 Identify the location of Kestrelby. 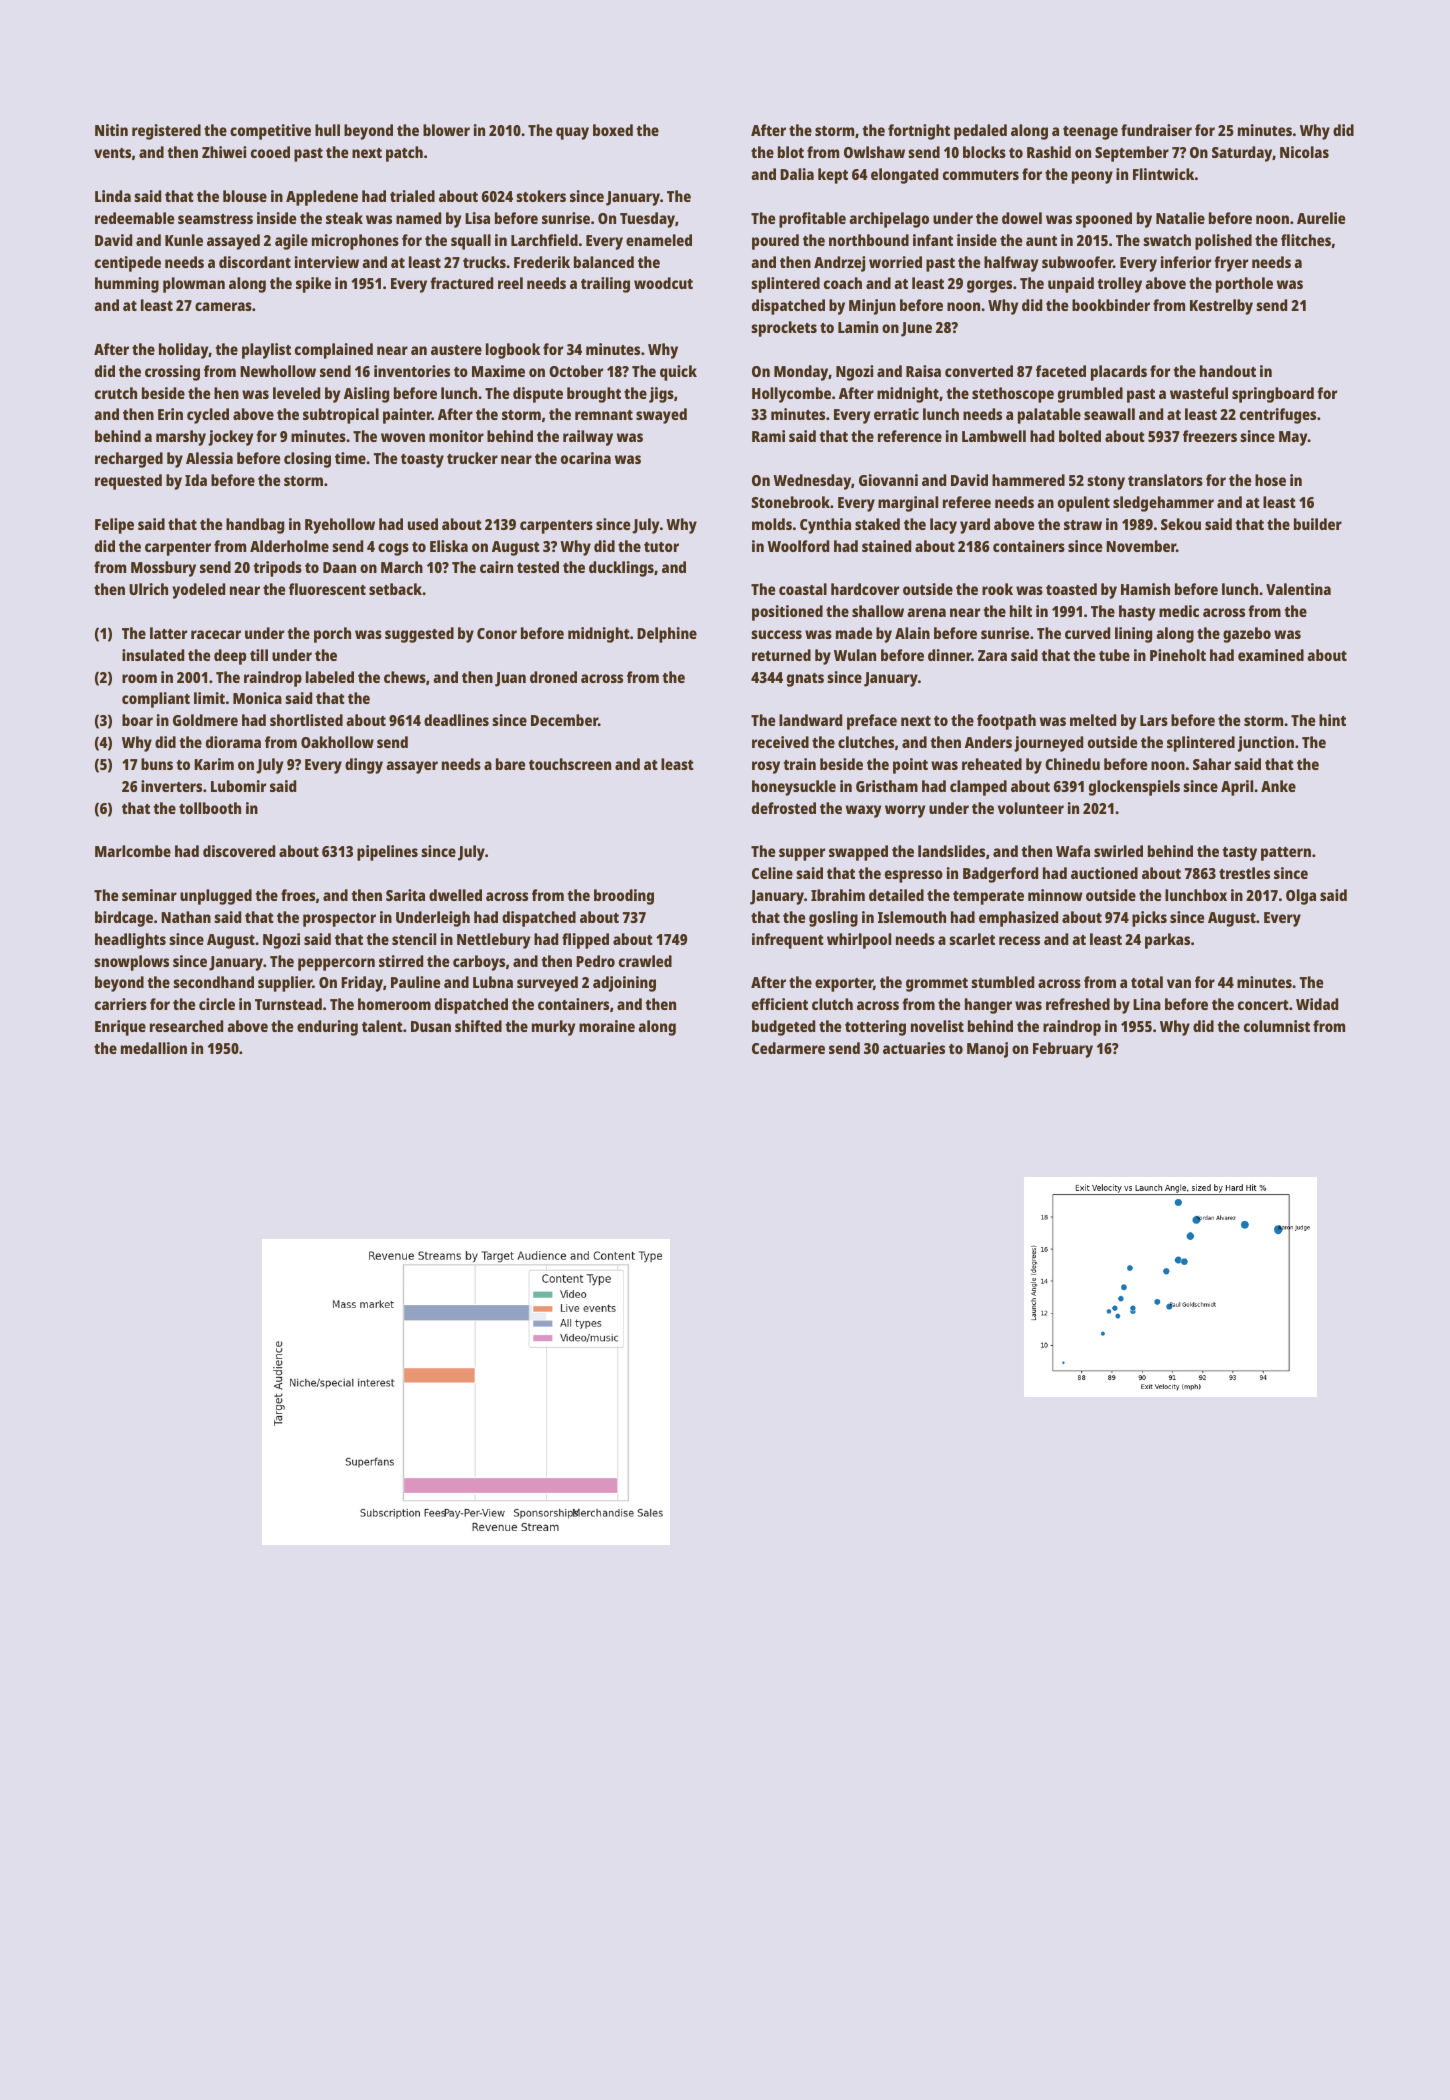
(1221, 307).
